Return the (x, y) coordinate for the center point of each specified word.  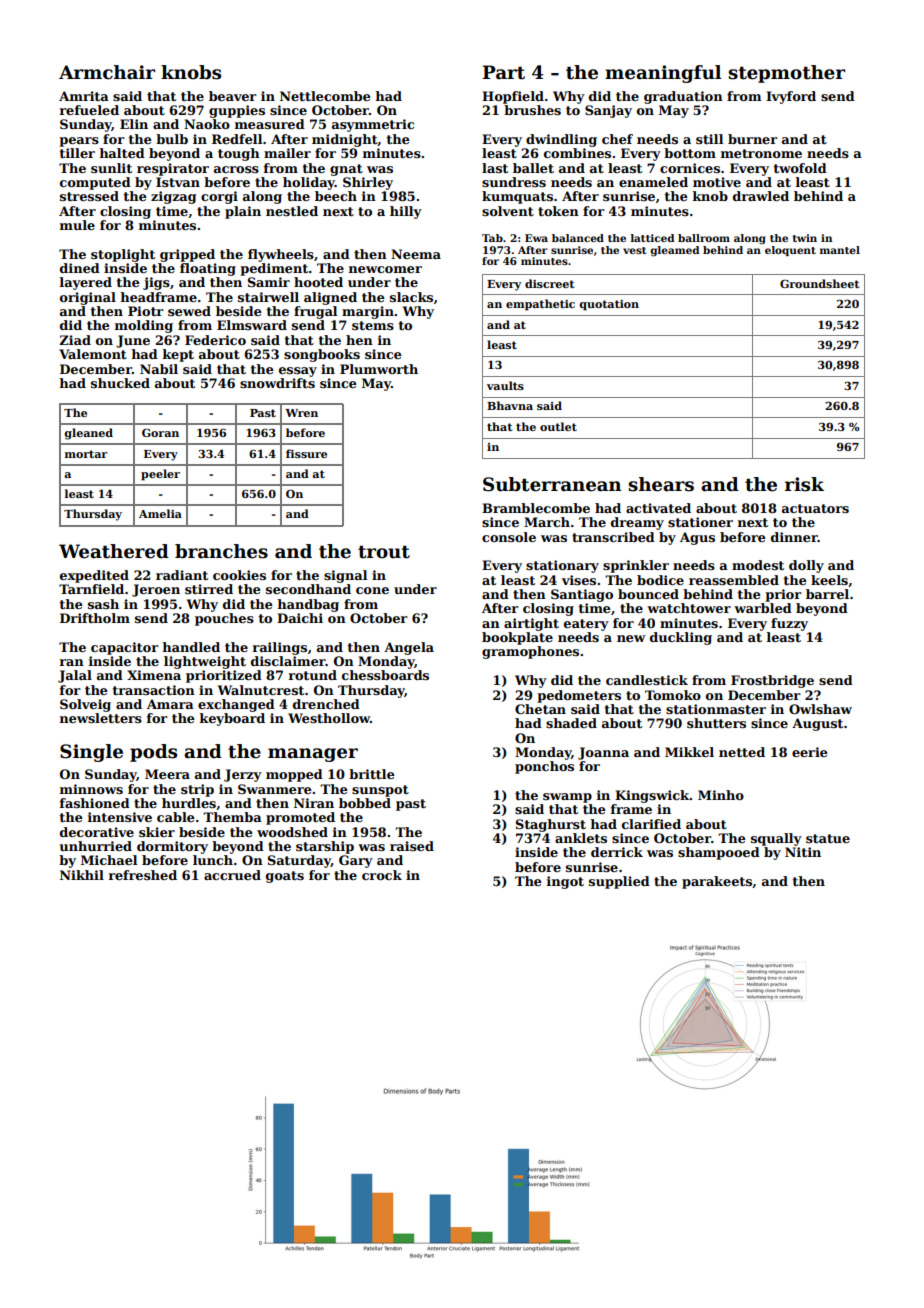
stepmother (786, 74)
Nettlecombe (325, 96)
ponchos (544, 767)
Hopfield (513, 97)
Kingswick (652, 796)
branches (221, 551)
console (509, 537)
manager (313, 755)
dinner (794, 537)
